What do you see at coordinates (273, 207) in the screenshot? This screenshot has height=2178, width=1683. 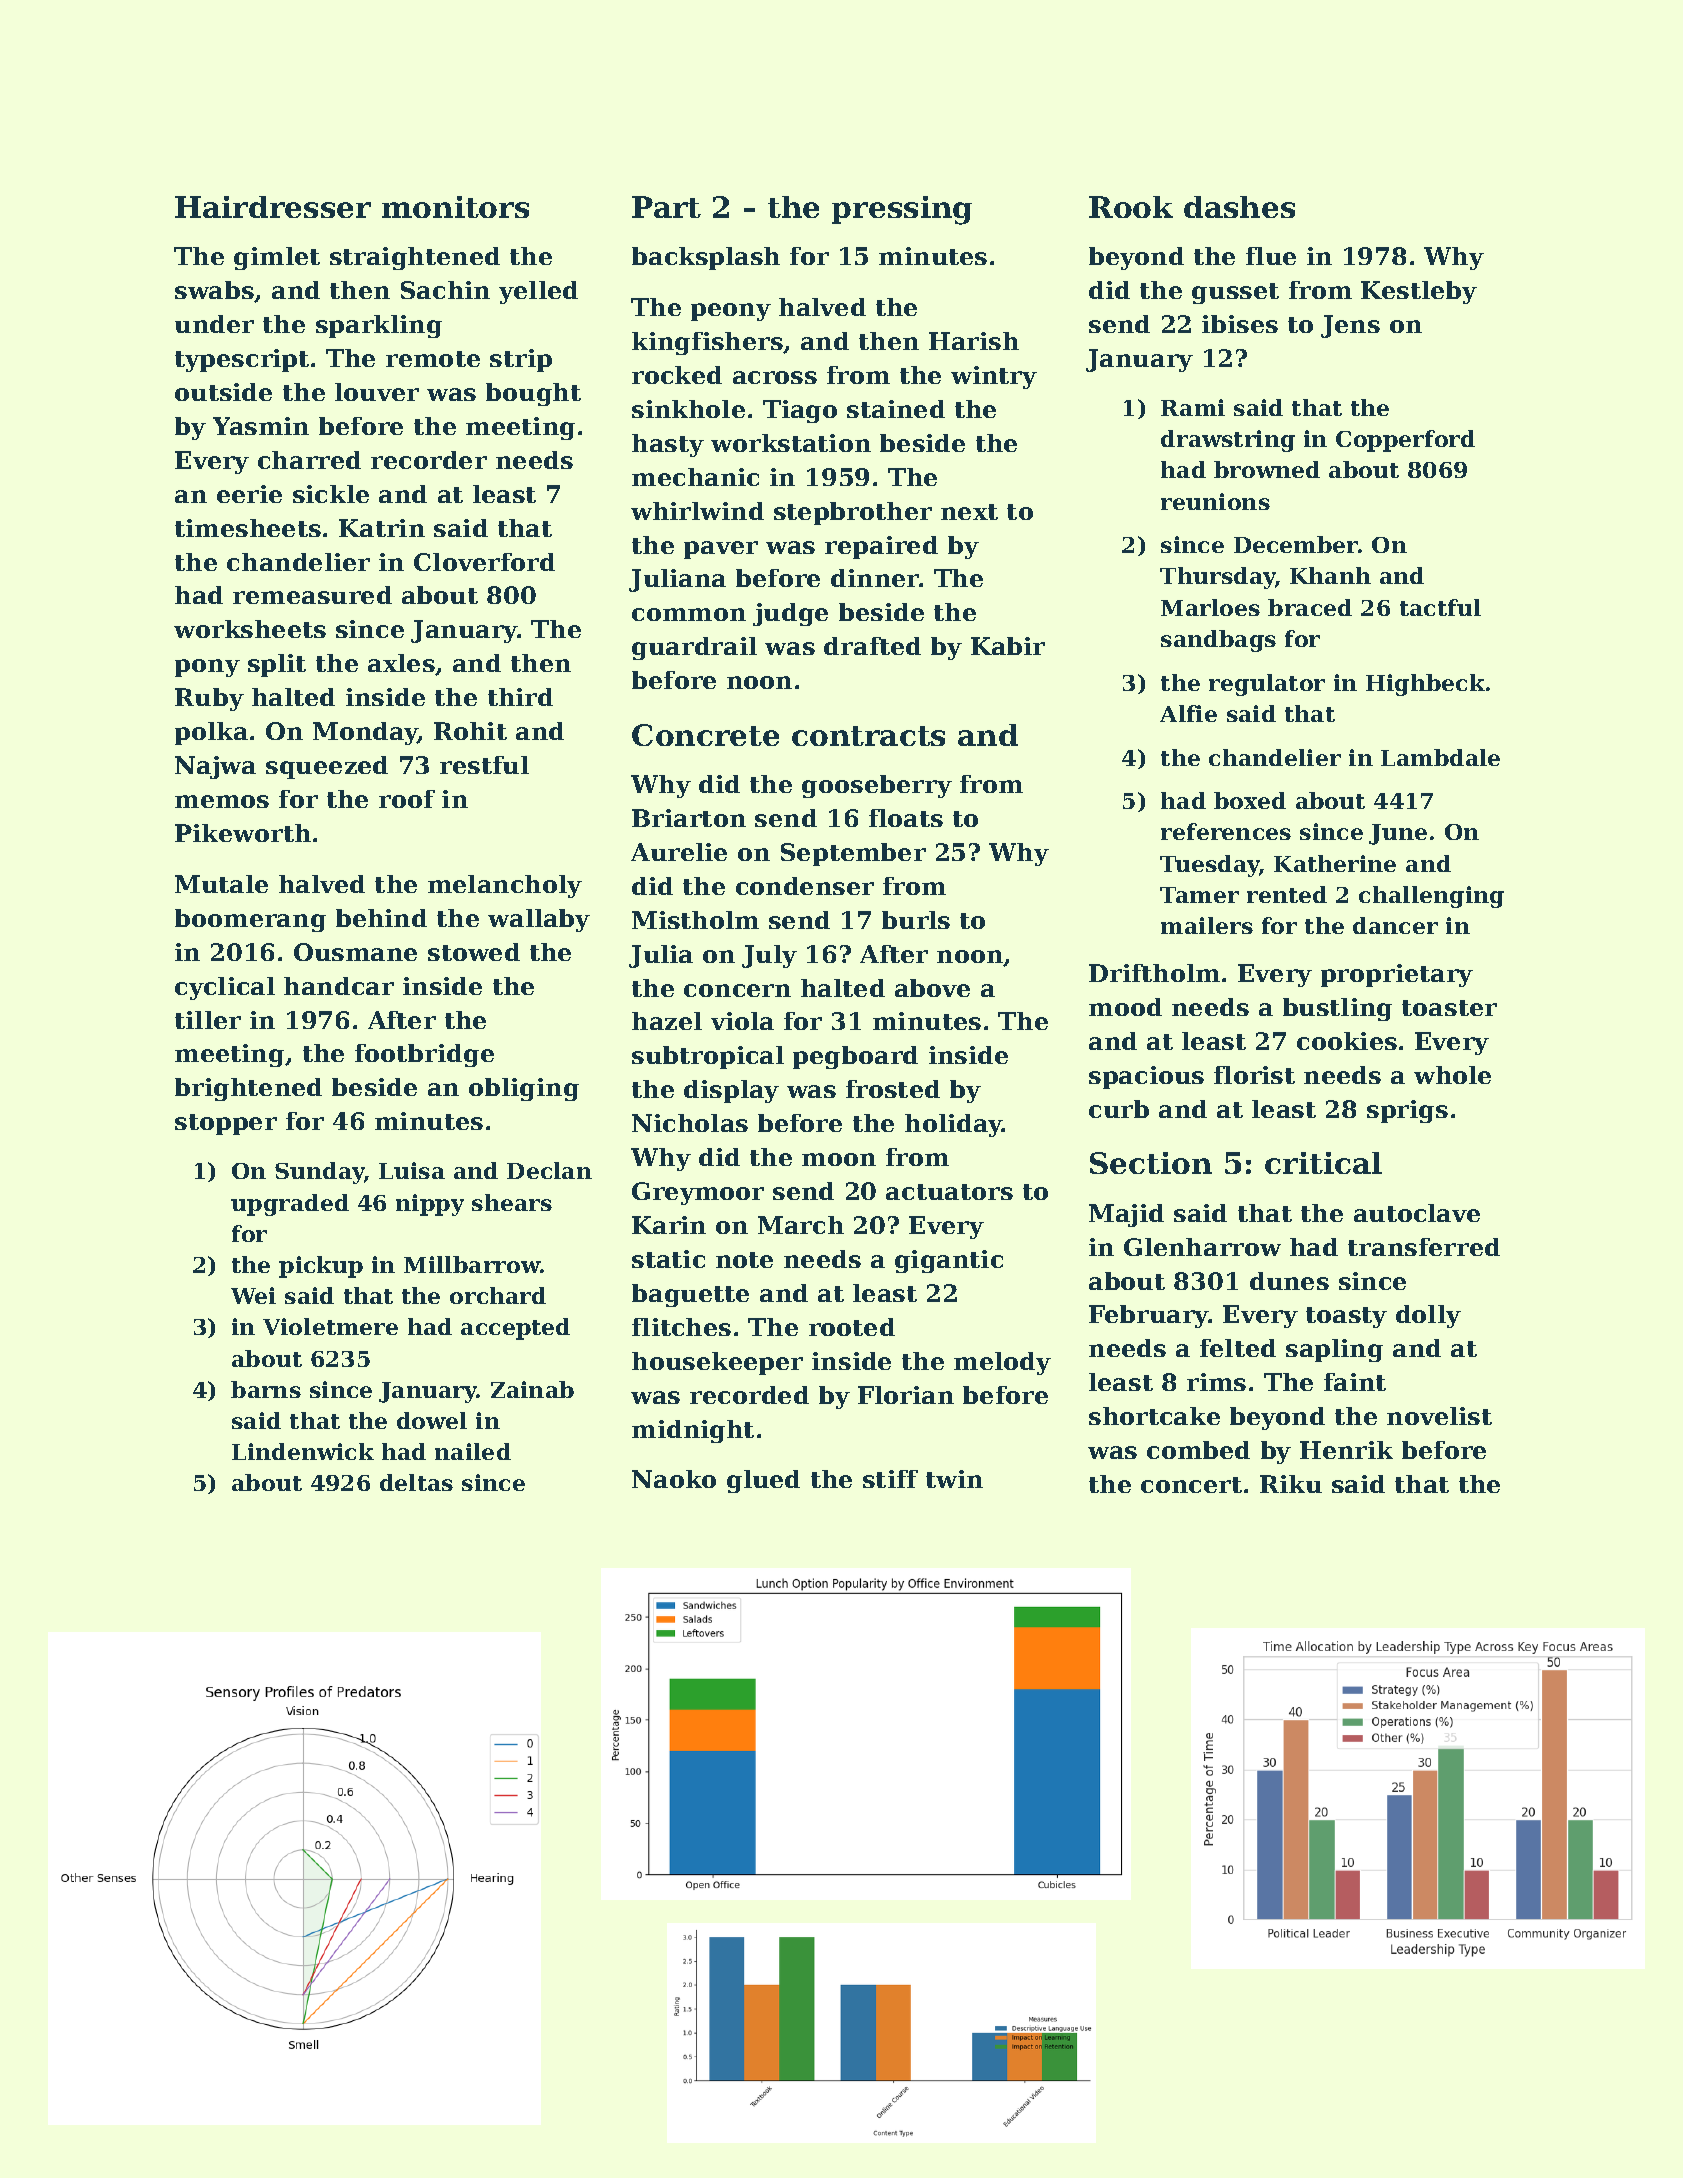 I see `Hairdresser` at bounding box center [273, 207].
